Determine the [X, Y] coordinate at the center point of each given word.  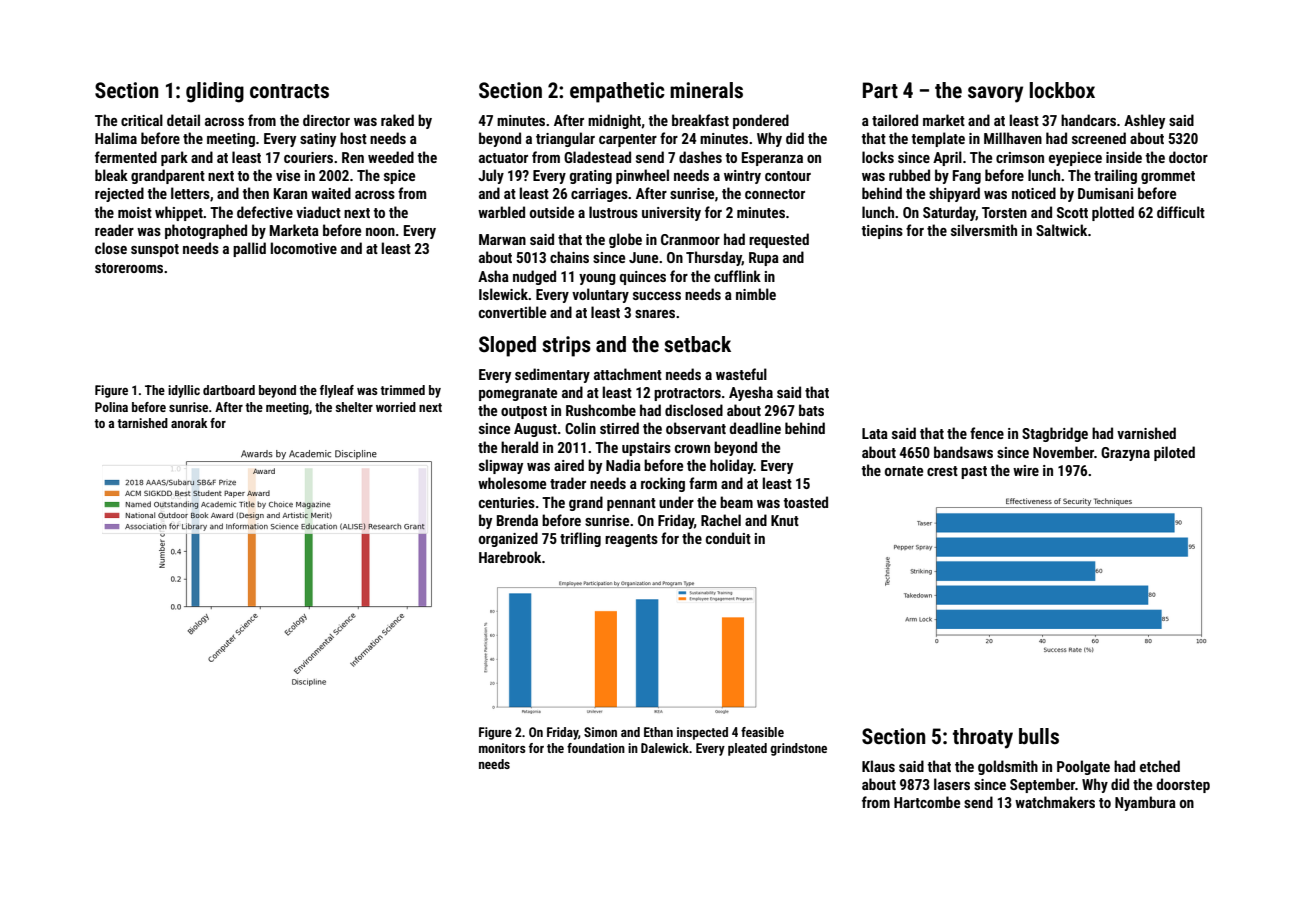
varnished [1146, 433]
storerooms [129, 268]
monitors [502, 748]
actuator [503, 158]
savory [995, 94]
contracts [289, 91]
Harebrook [510, 557]
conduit [728, 538]
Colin [580, 428]
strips [566, 346]
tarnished [142, 423]
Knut [785, 520]
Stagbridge [1055, 434]
